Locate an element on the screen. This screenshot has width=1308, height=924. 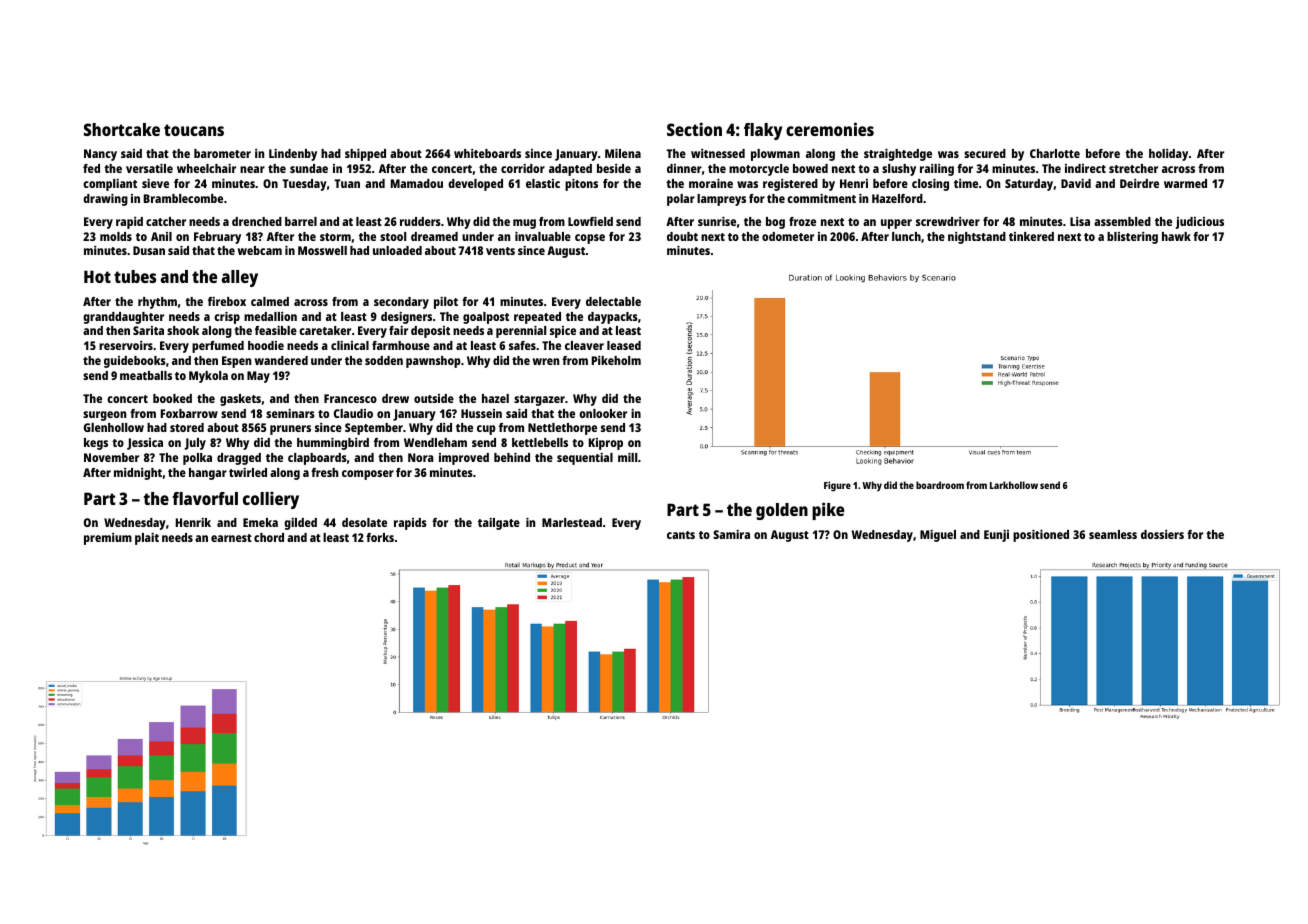
improved is located at coordinates (464, 459).
